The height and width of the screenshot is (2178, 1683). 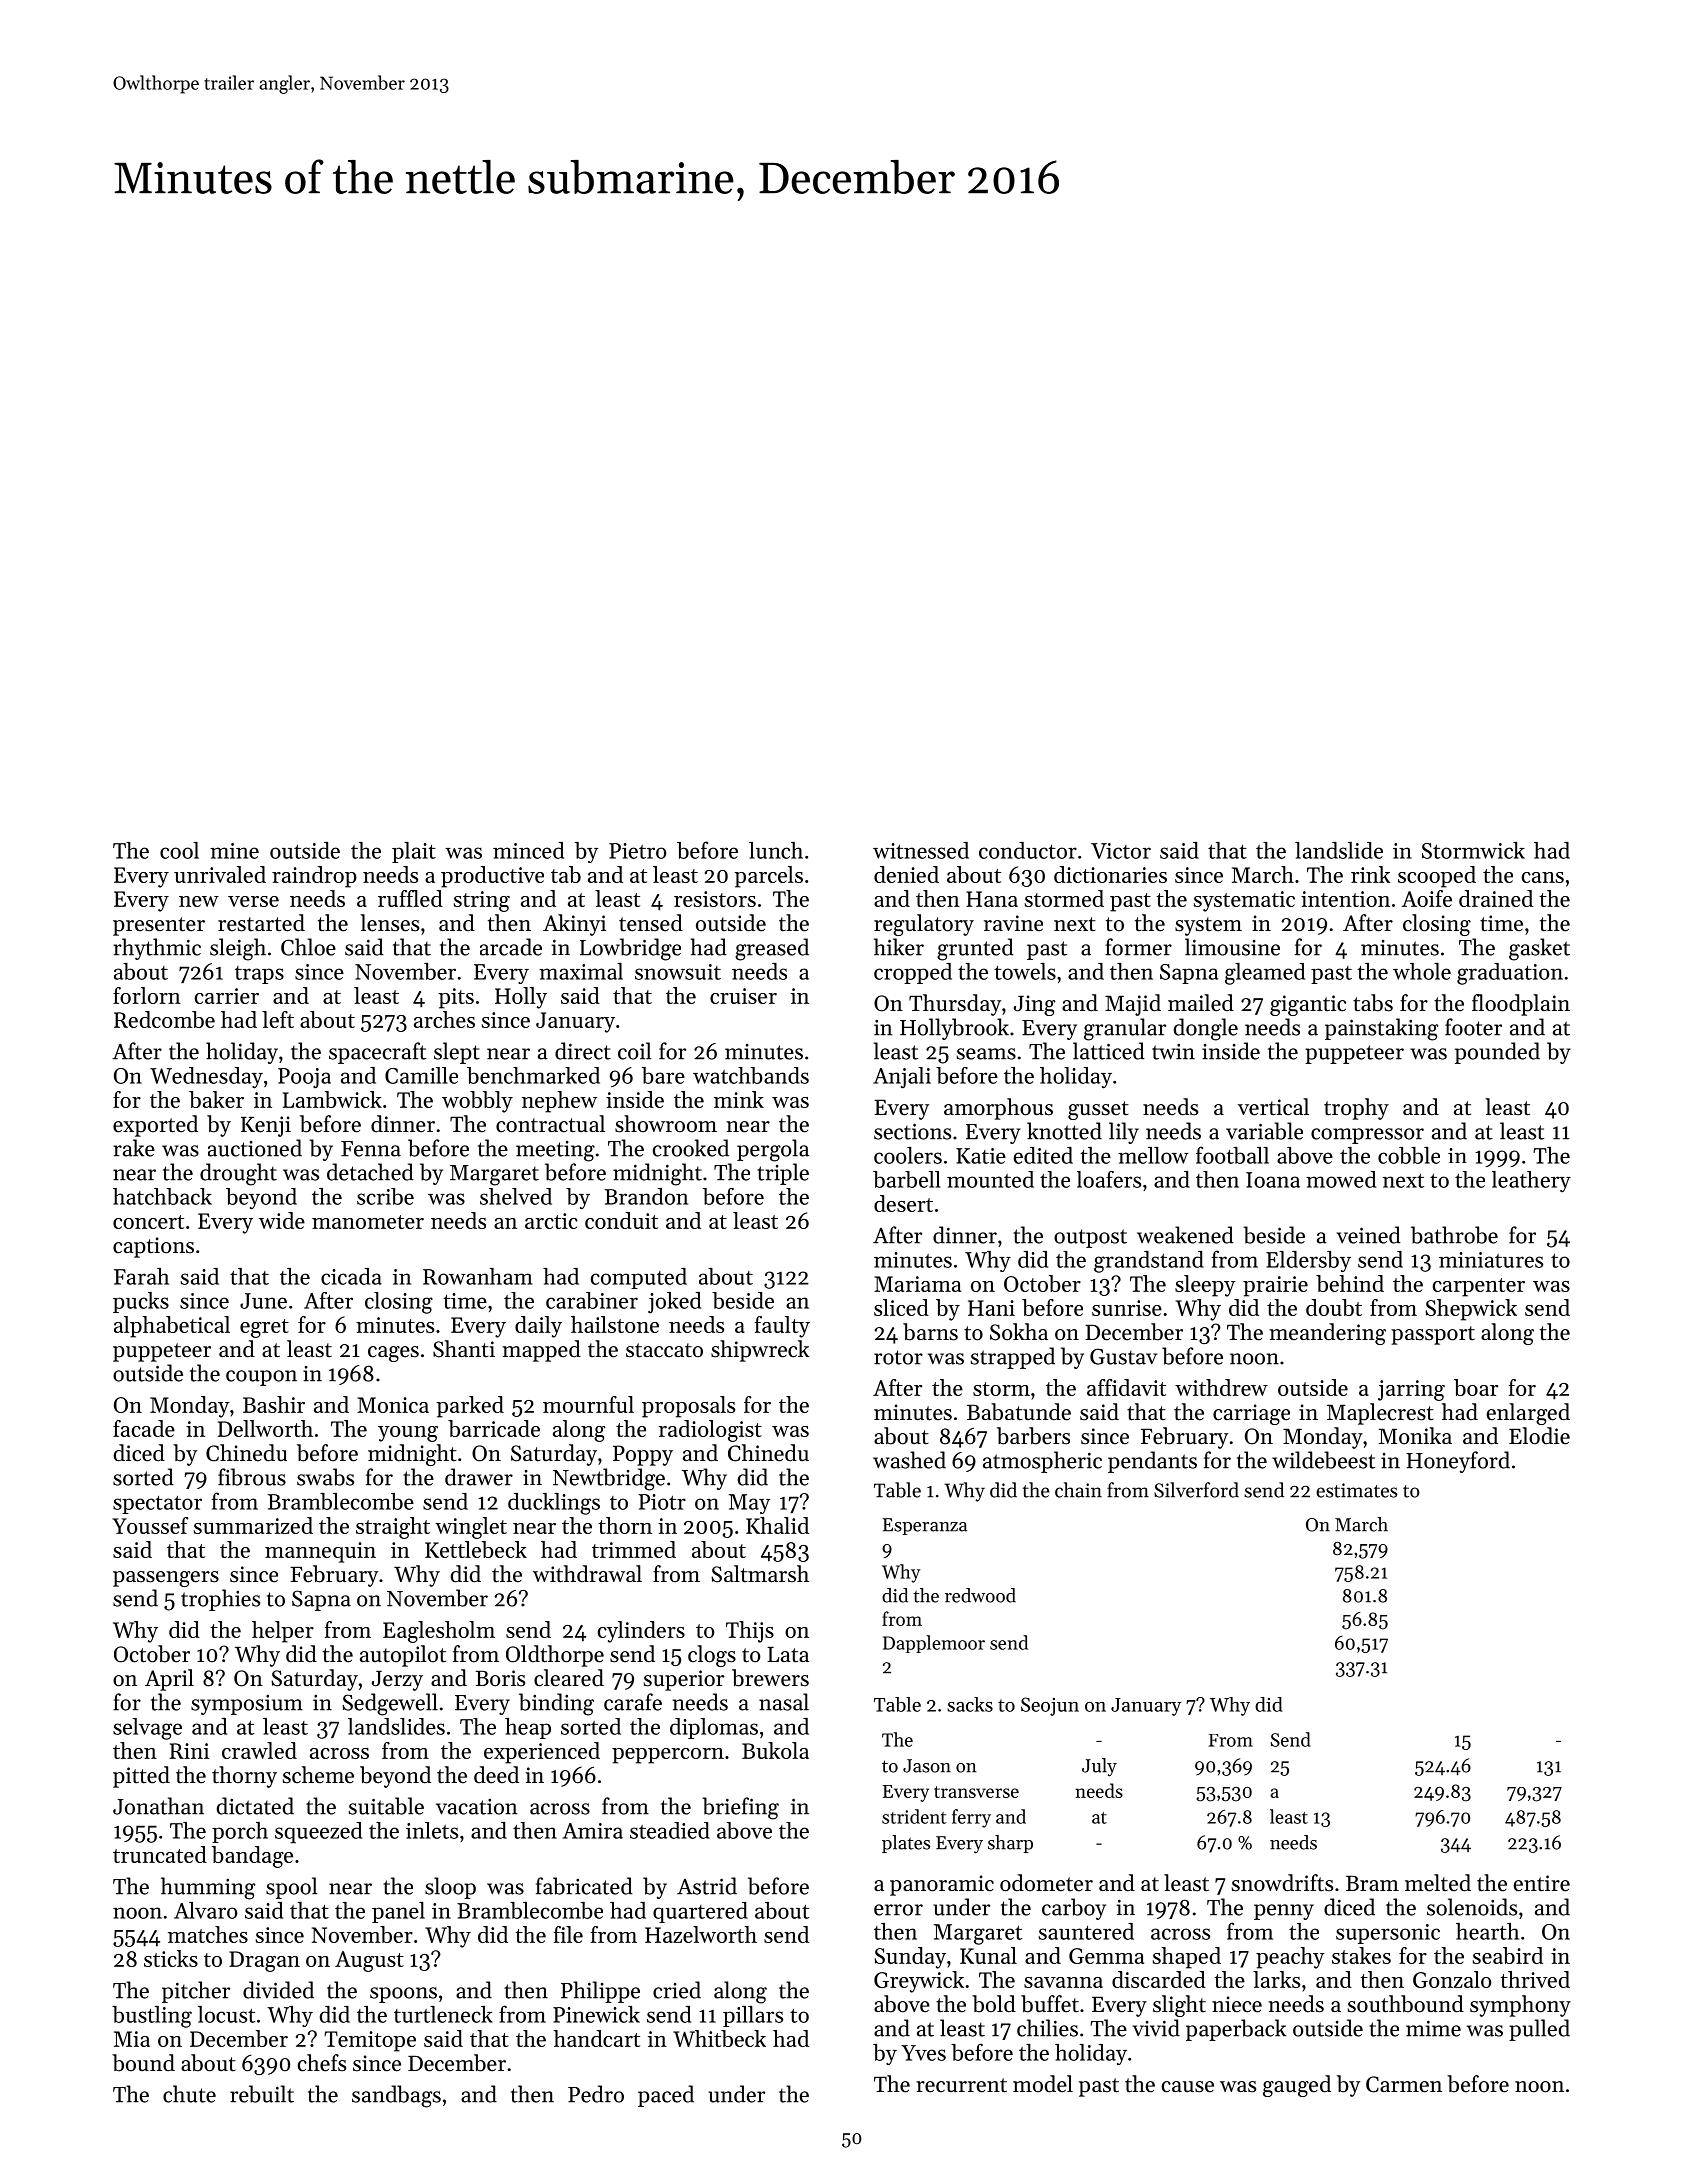 I want to click on vertical, so click(x=1273, y=1107).
